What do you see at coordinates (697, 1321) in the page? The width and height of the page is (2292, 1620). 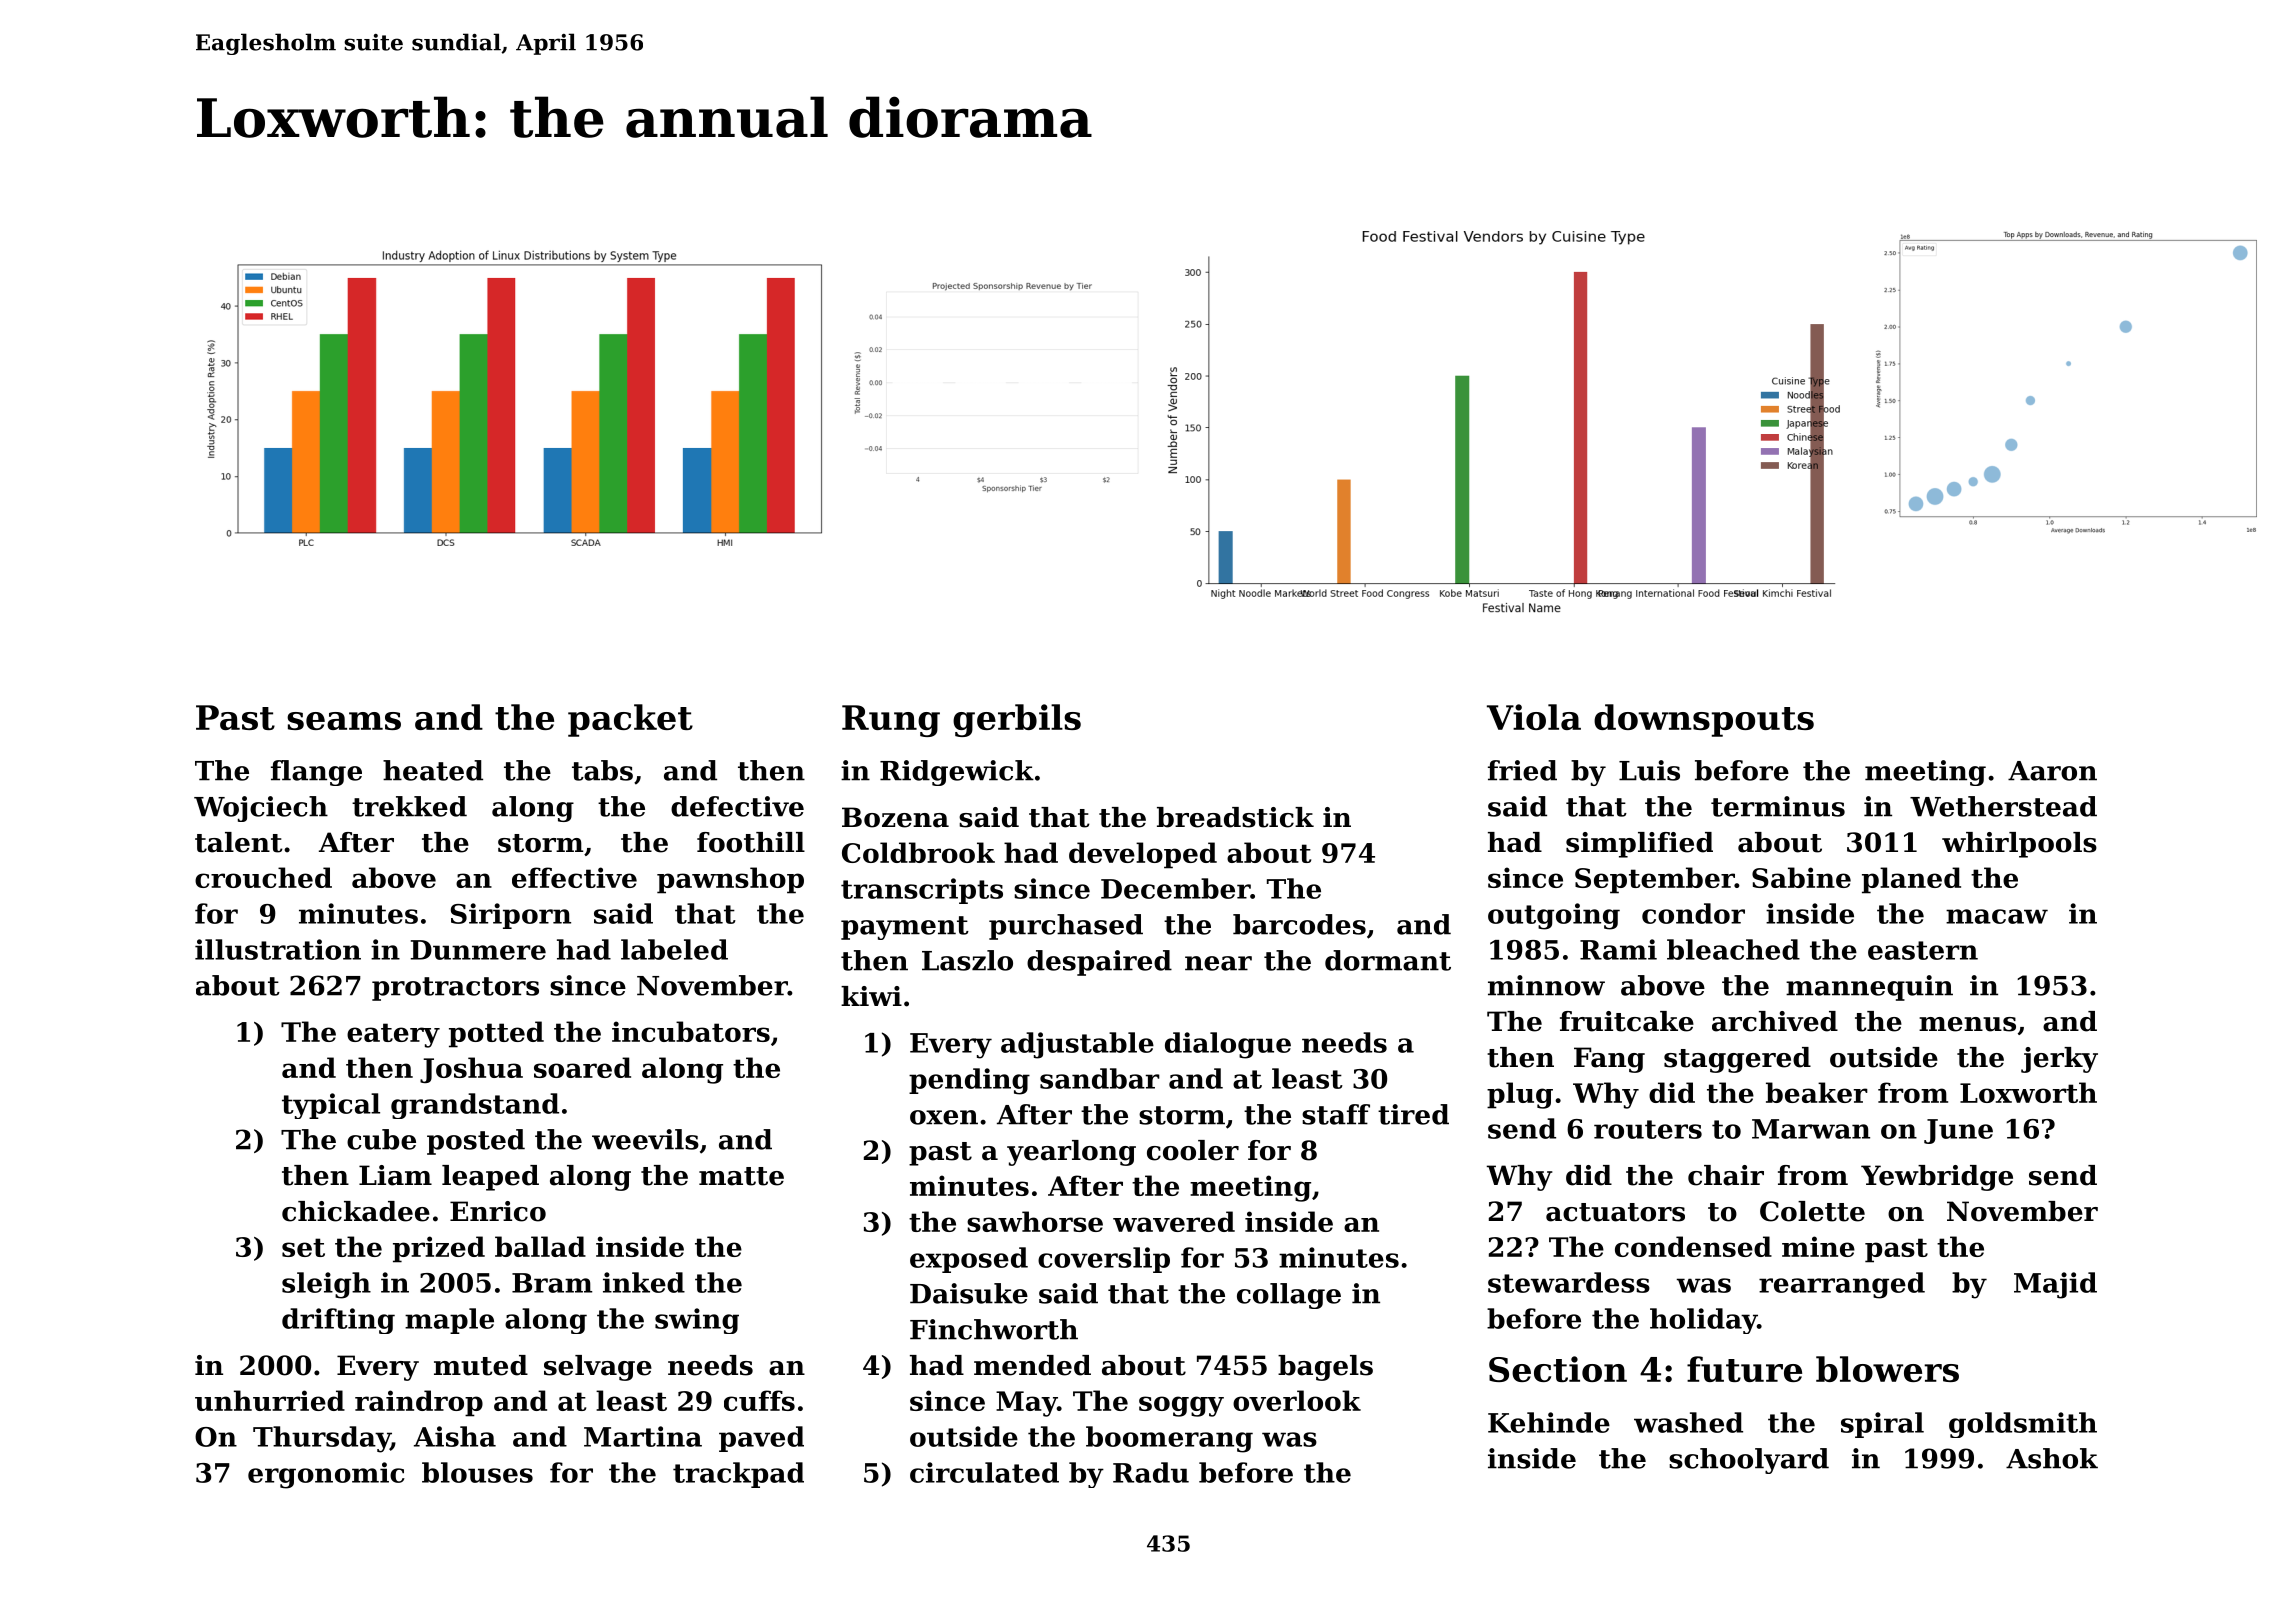 I see `swing` at bounding box center [697, 1321].
